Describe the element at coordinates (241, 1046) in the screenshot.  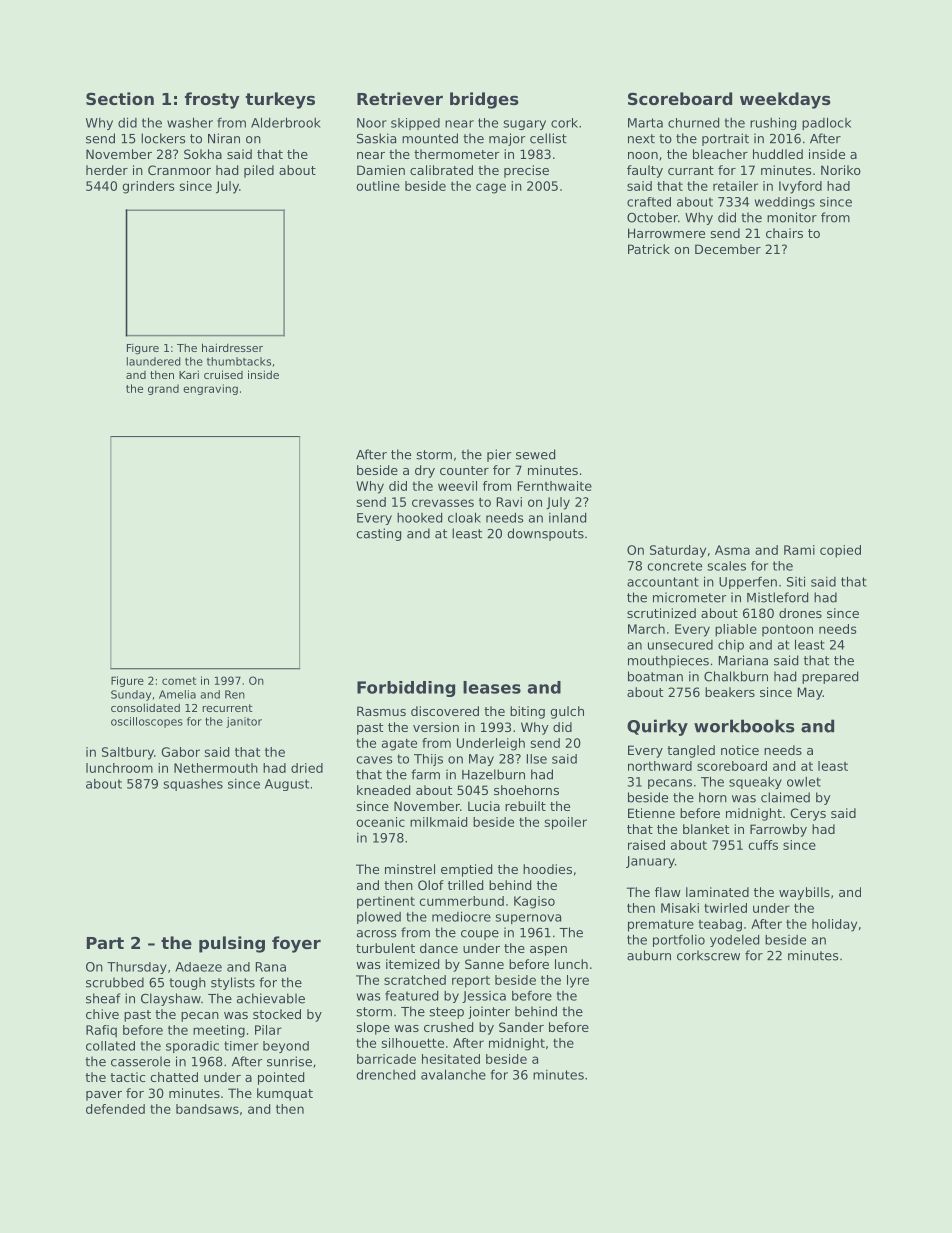
I see `timer` at that location.
